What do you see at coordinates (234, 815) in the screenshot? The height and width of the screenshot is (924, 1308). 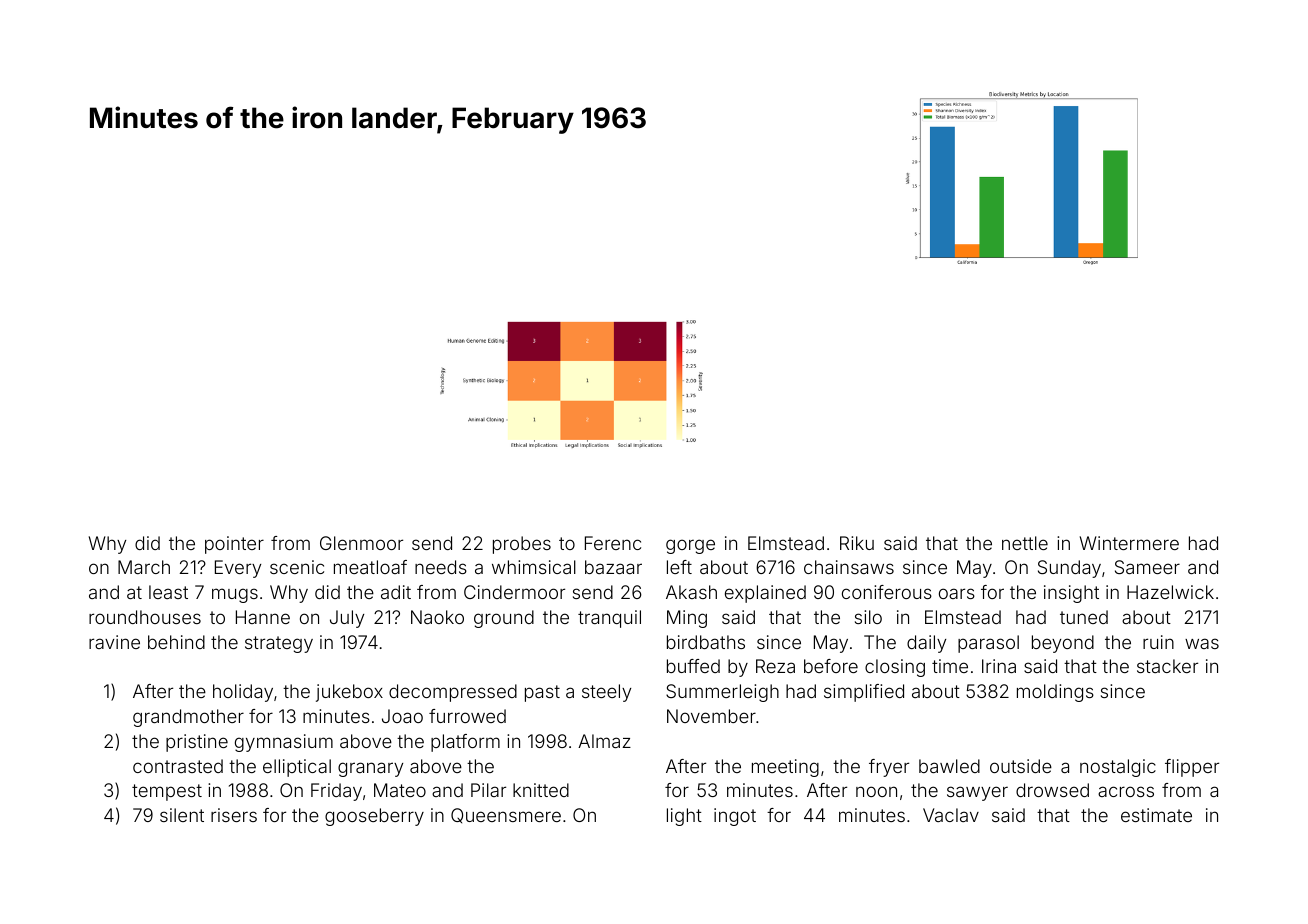 I see `risers` at bounding box center [234, 815].
